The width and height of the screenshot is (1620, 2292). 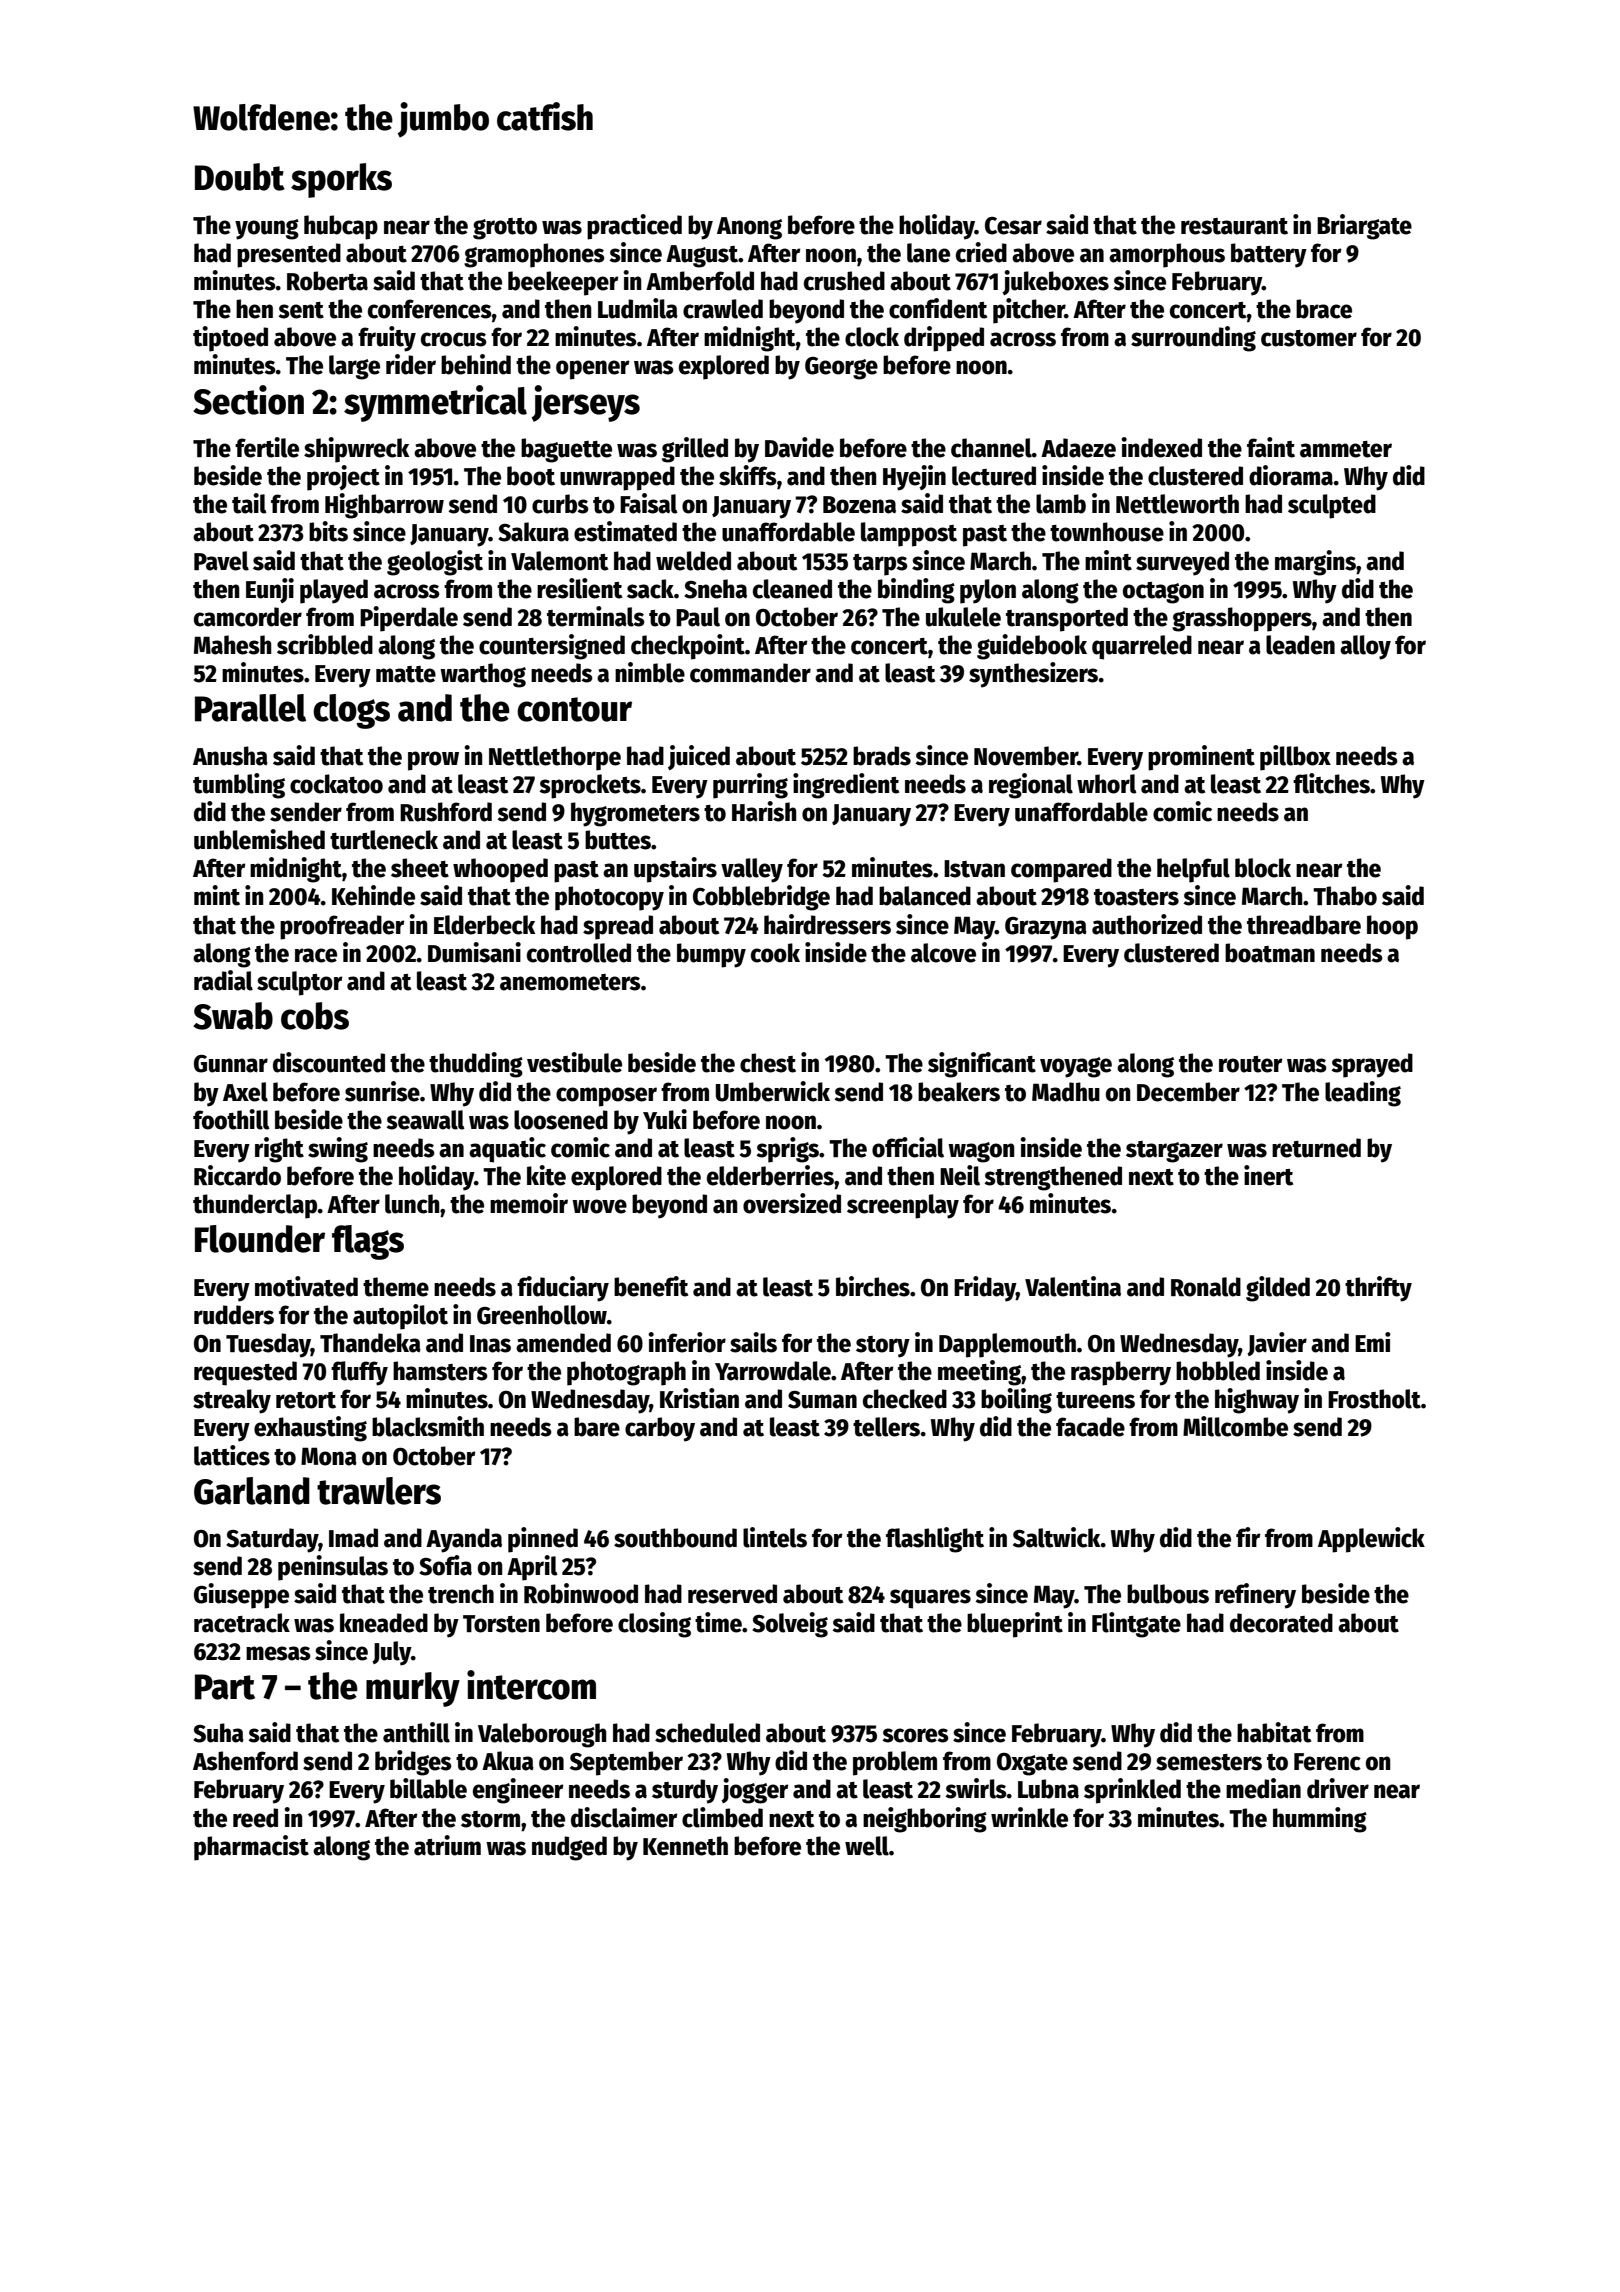 I want to click on Anong, so click(x=749, y=228).
